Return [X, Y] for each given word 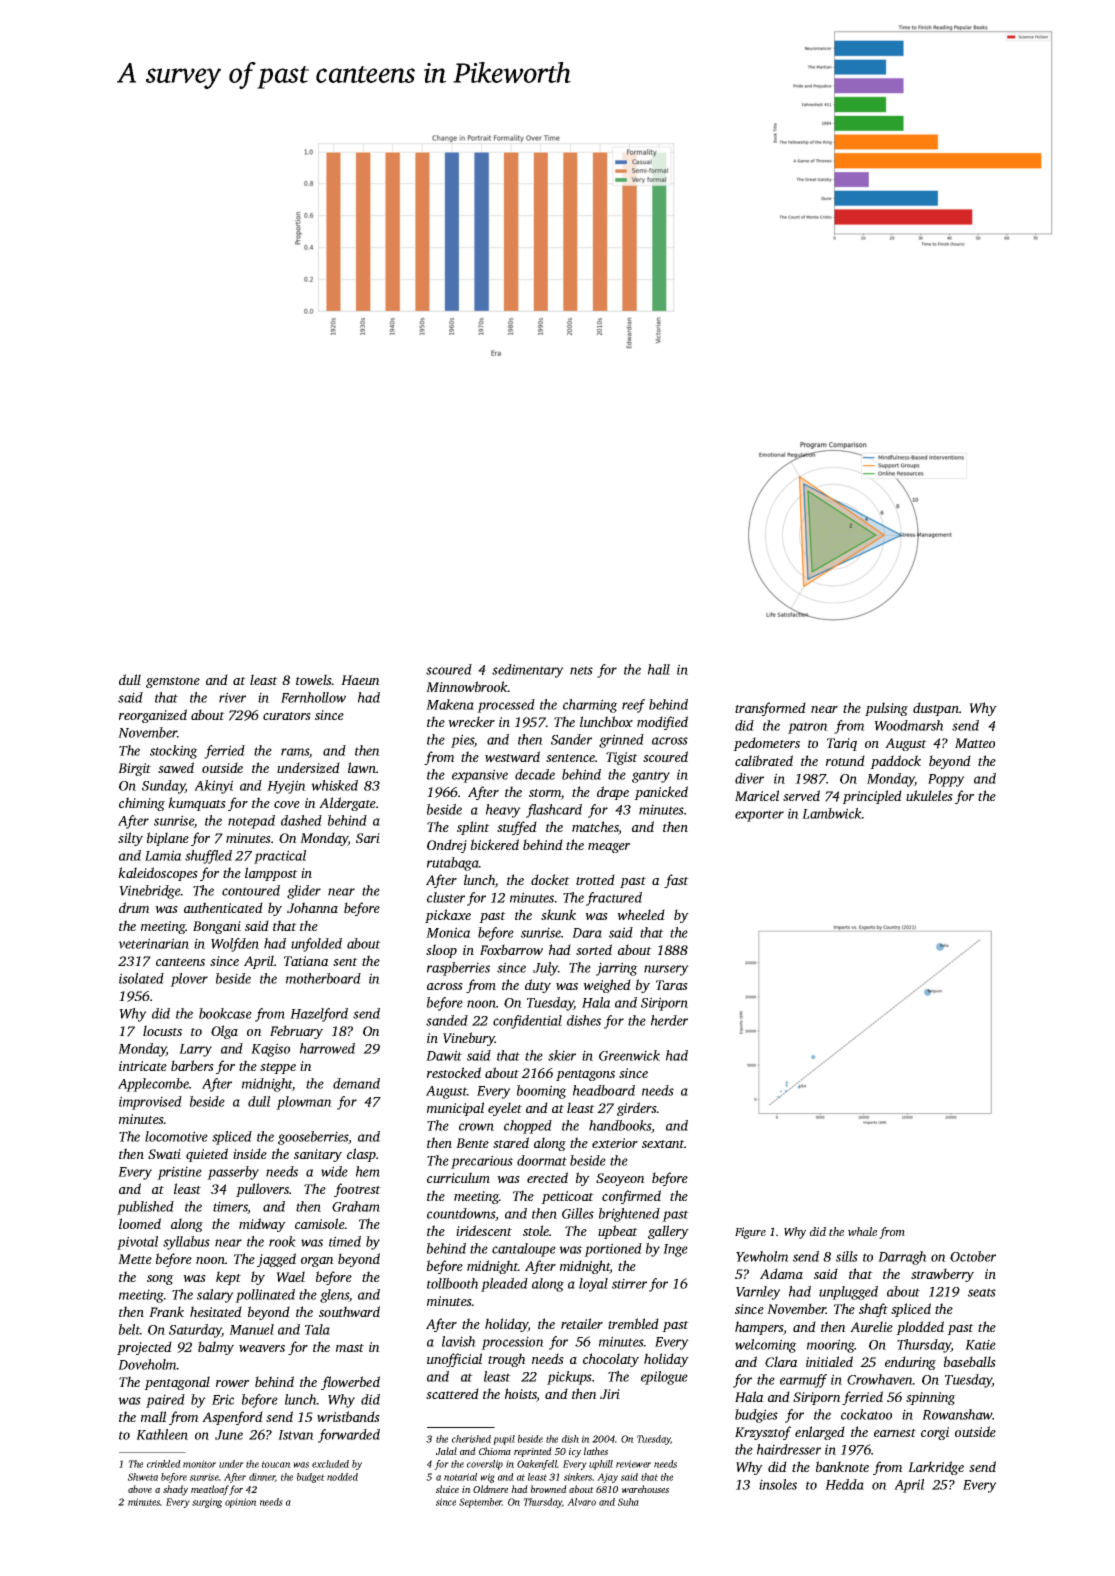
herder [669, 1020]
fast [676, 881]
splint [473, 828]
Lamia [163, 855]
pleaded [504, 1285]
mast [350, 1348]
